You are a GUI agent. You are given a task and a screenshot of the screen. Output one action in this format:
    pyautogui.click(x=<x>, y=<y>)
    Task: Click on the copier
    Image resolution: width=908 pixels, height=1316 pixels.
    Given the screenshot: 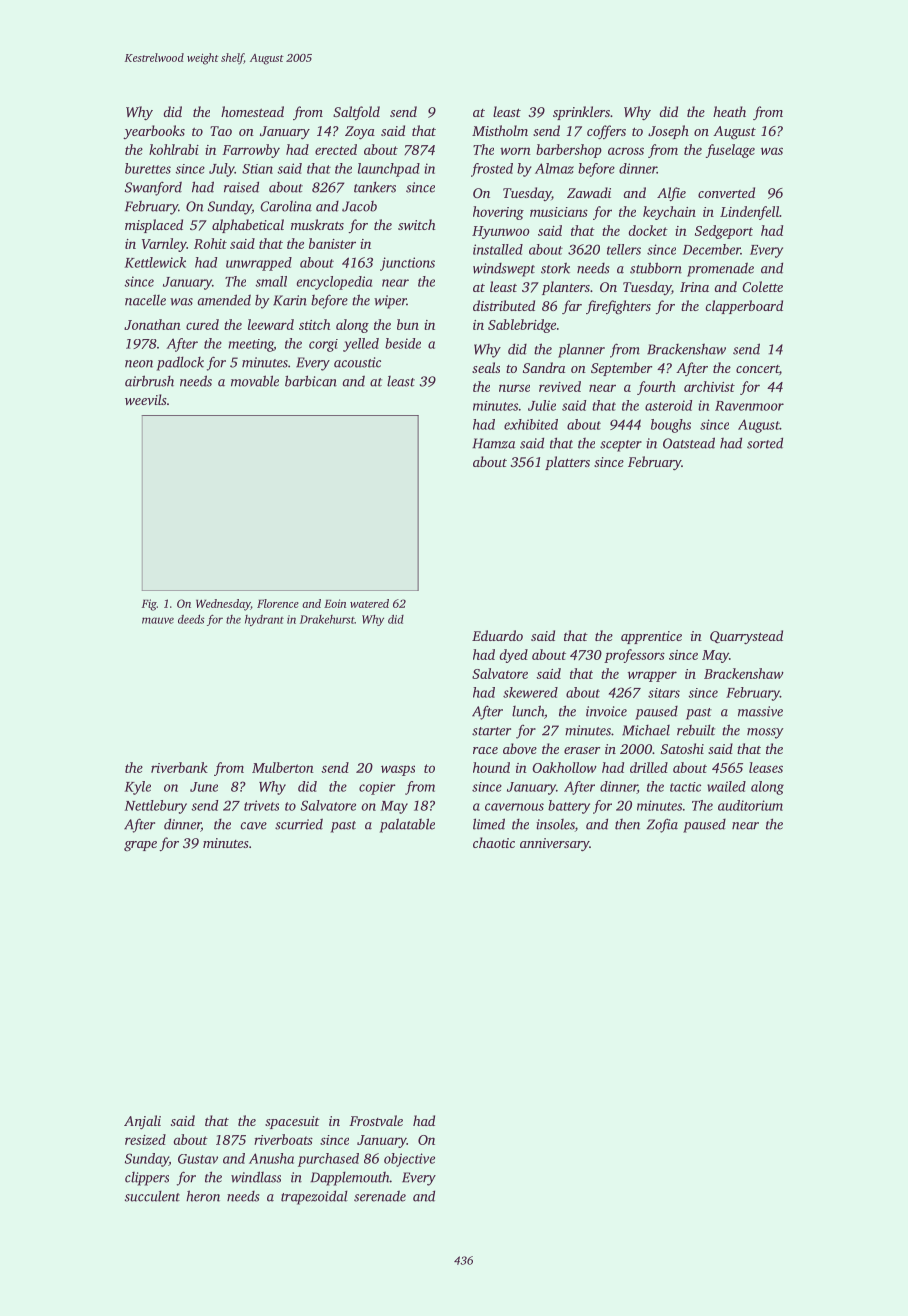 What is the action you would take?
    pyautogui.click(x=377, y=788)
